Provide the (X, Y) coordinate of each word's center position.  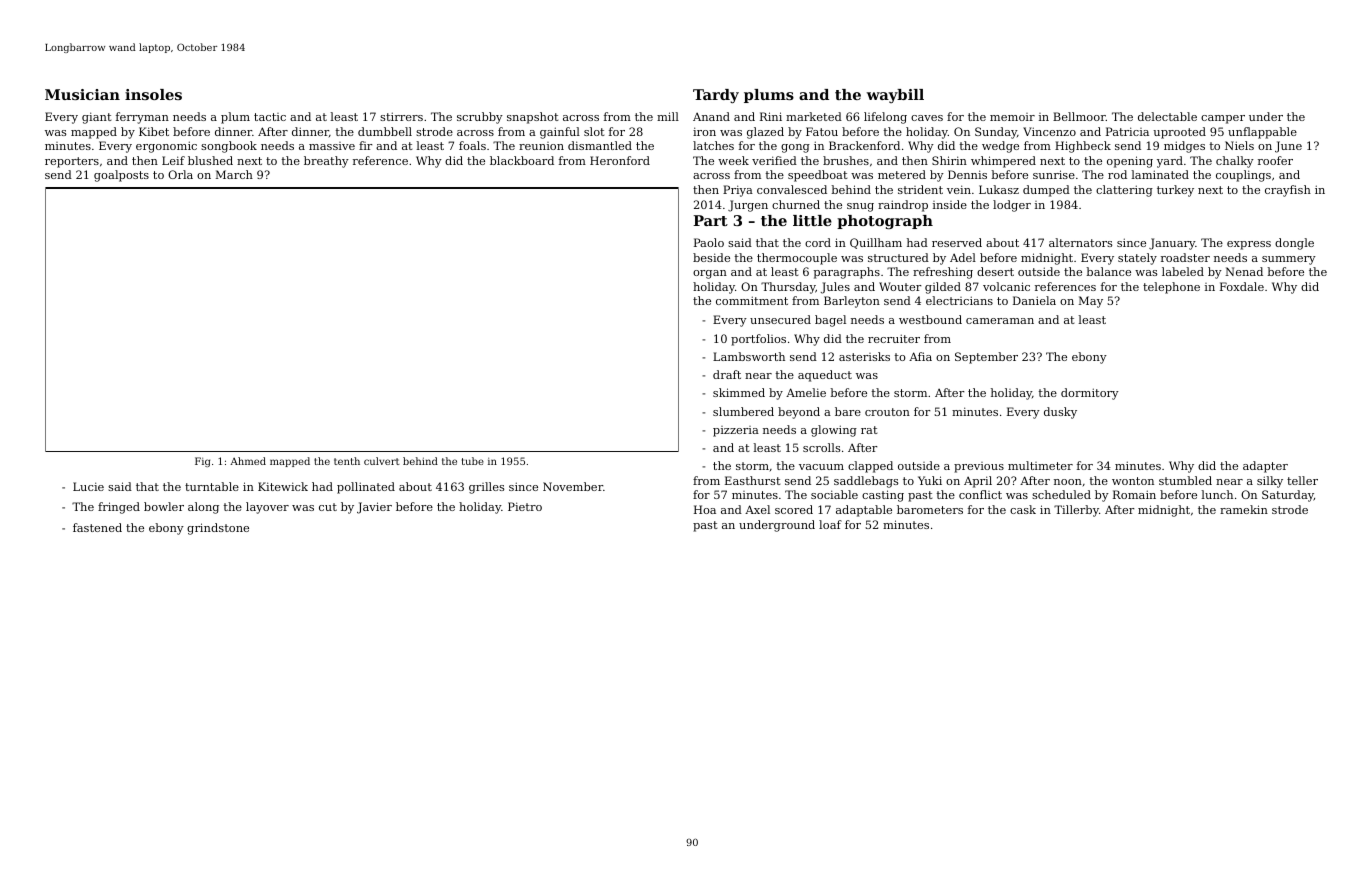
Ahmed (248, 461)
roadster (1185, 257)
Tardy (716, 96)
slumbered (743, 411)
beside (711, 257)
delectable (1167, 116)
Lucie (88, 486)
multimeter (1040, 465)
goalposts (121, 176)
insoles (153, 94)
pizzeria (736, 431)
